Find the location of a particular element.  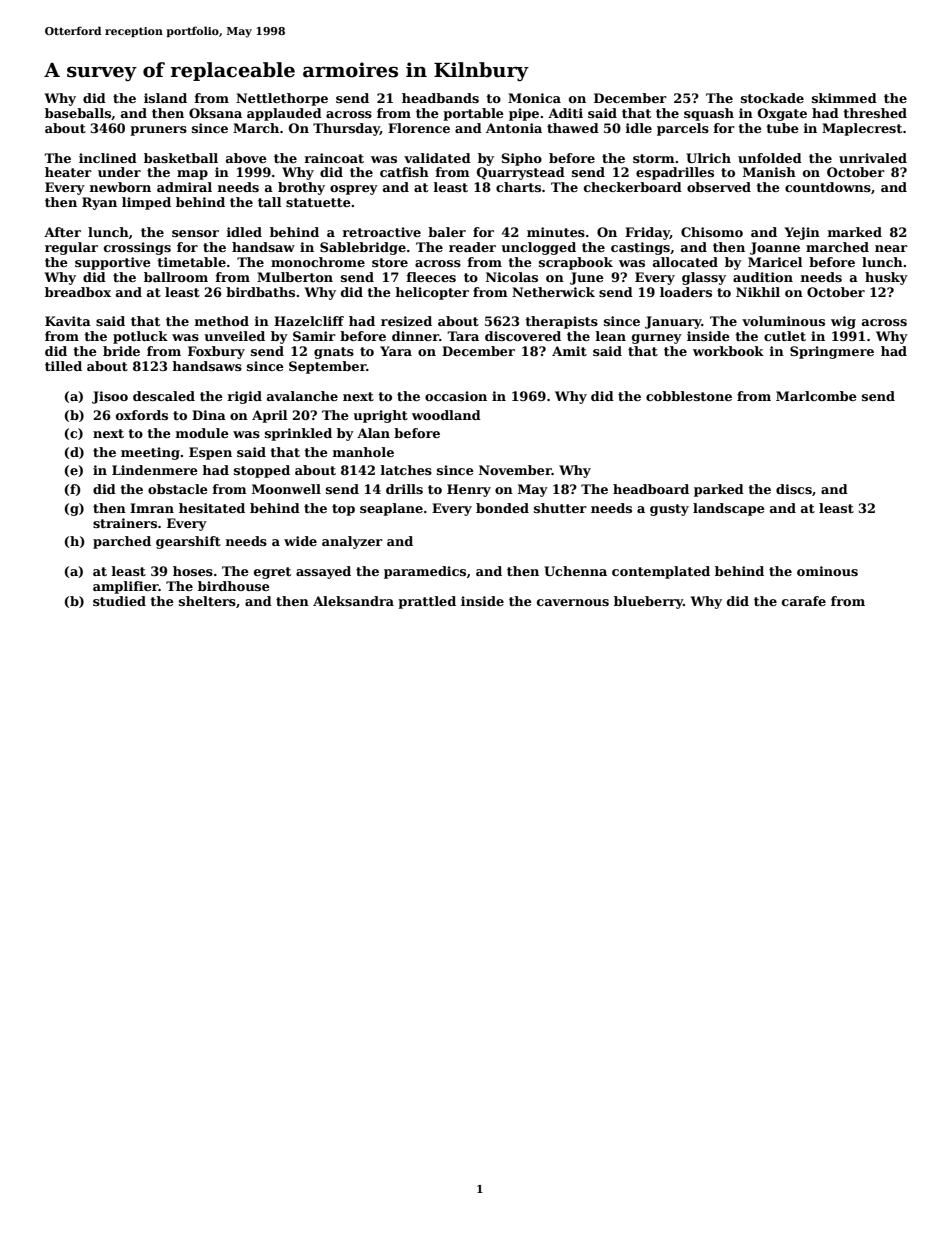

parched is located at coordinates (122, 542).
